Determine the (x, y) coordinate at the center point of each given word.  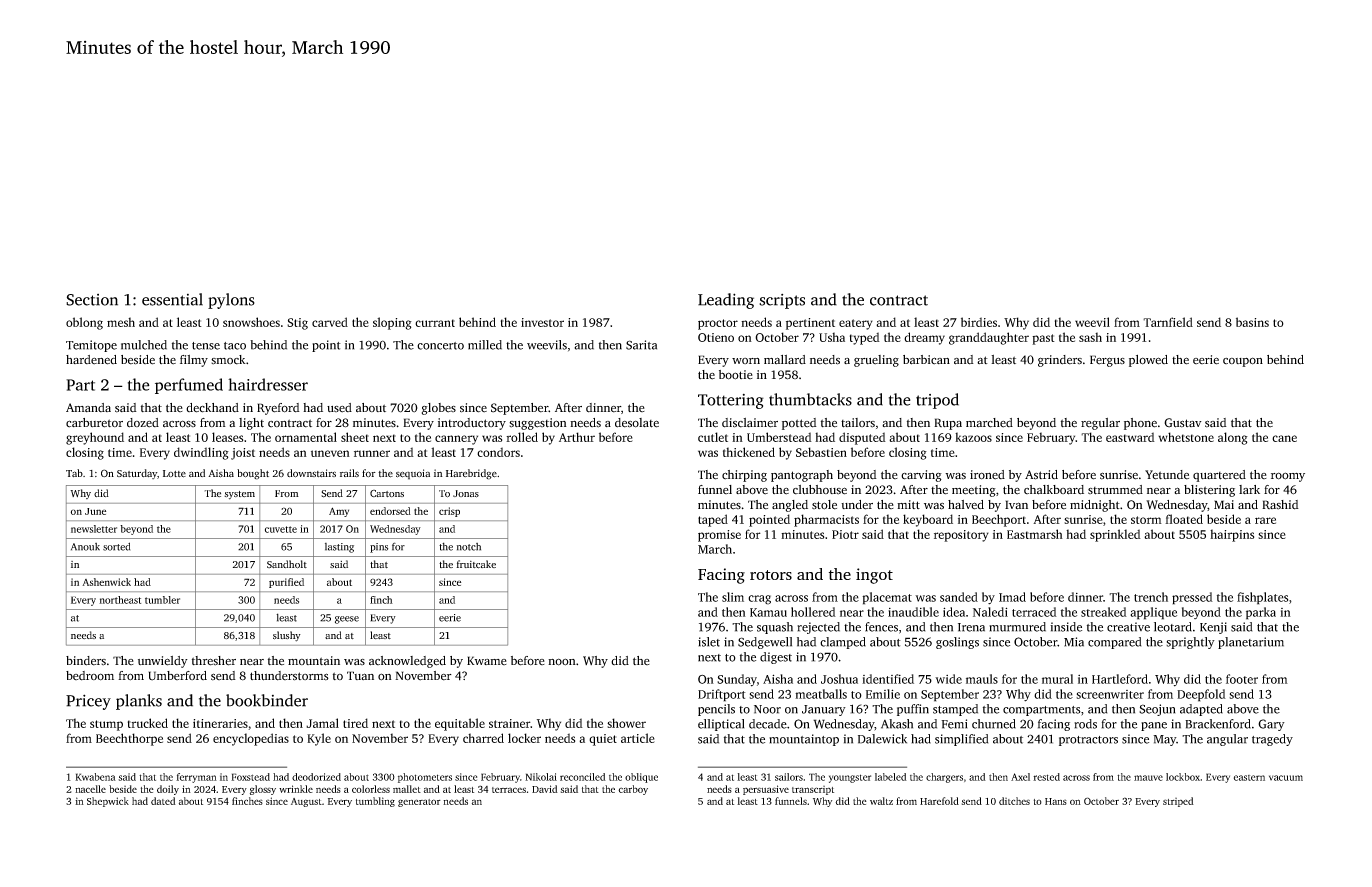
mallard (785, 359)
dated (163, 801)
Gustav (1183, 423)
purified (286, 583)
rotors (771, 575)
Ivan (1016, 504)
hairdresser (268, 384)
